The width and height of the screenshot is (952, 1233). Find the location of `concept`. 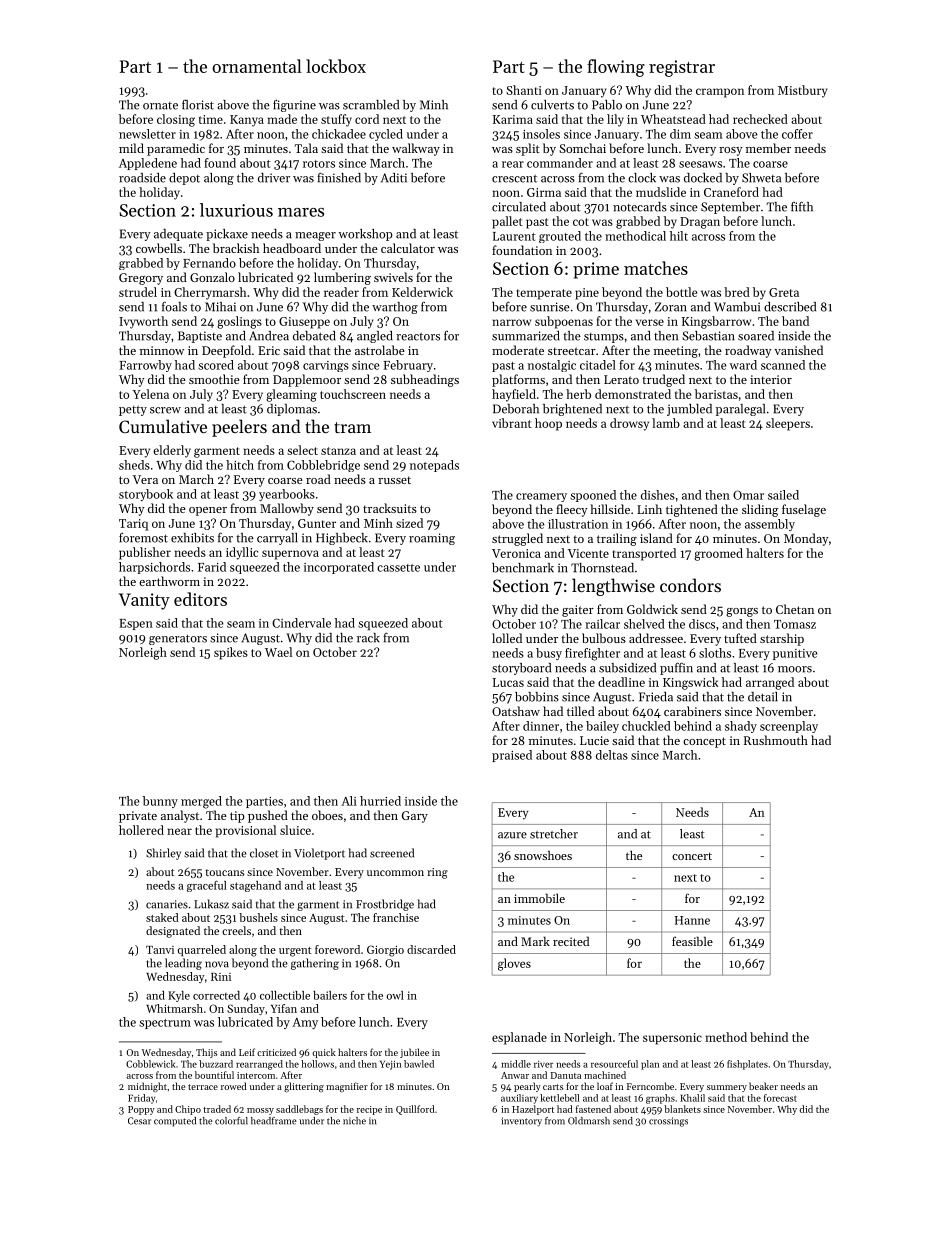

concept is located at coordinates (704, 742).
